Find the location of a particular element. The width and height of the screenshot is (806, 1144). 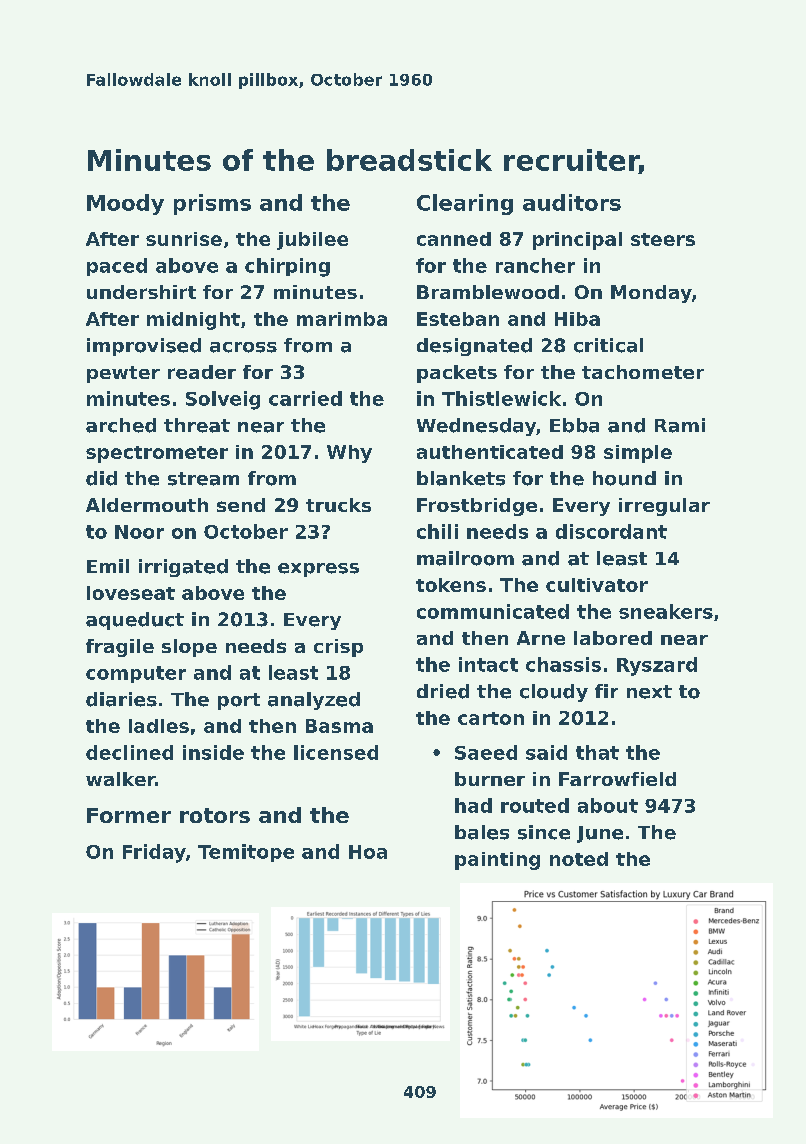

express is located at coordinates (318, 570).
